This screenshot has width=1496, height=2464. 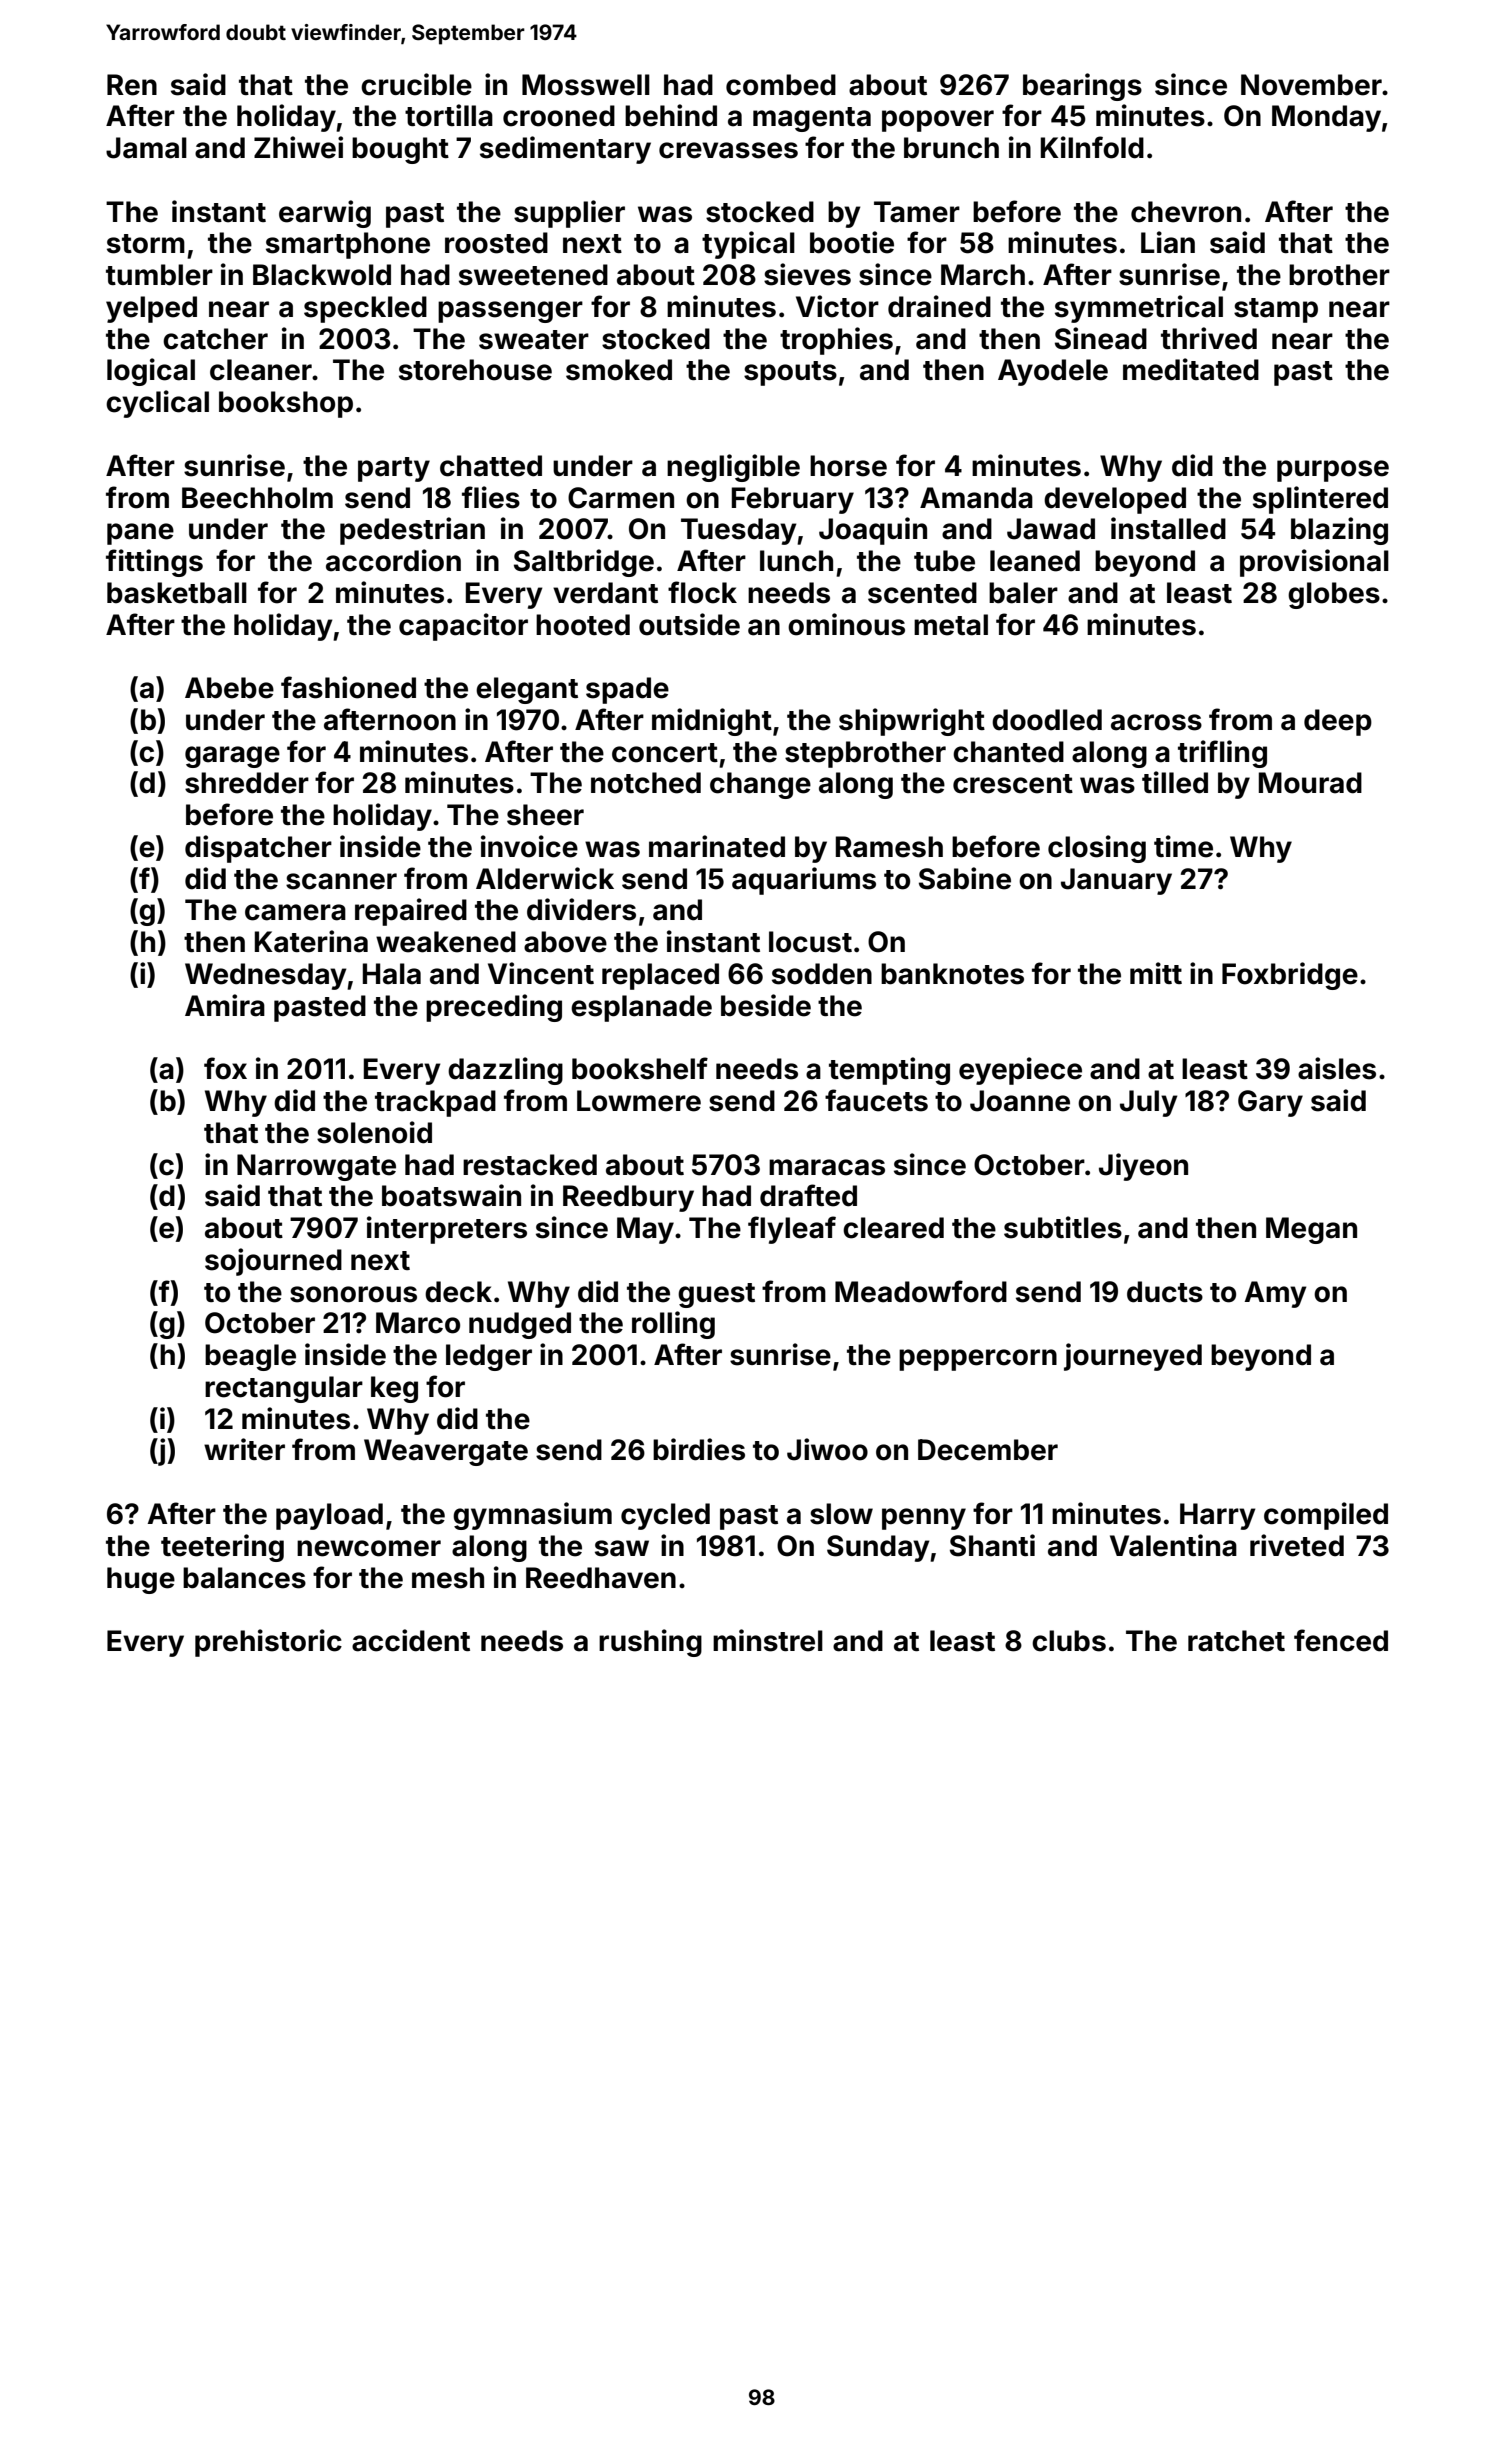 I want to click on July, so click(x=1149, y=1103).
